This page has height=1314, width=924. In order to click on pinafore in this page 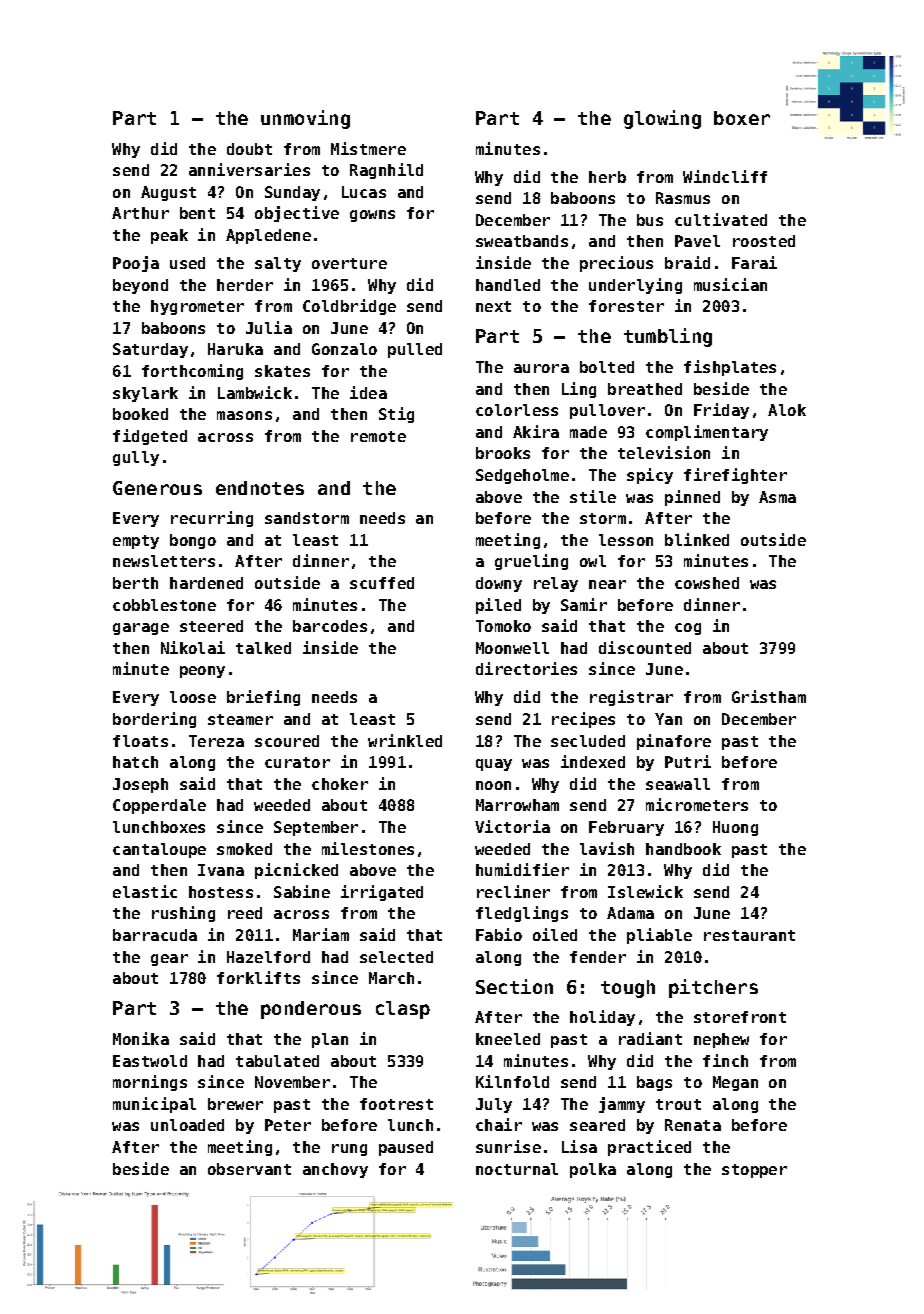, I will do `click(674, 742)`.
